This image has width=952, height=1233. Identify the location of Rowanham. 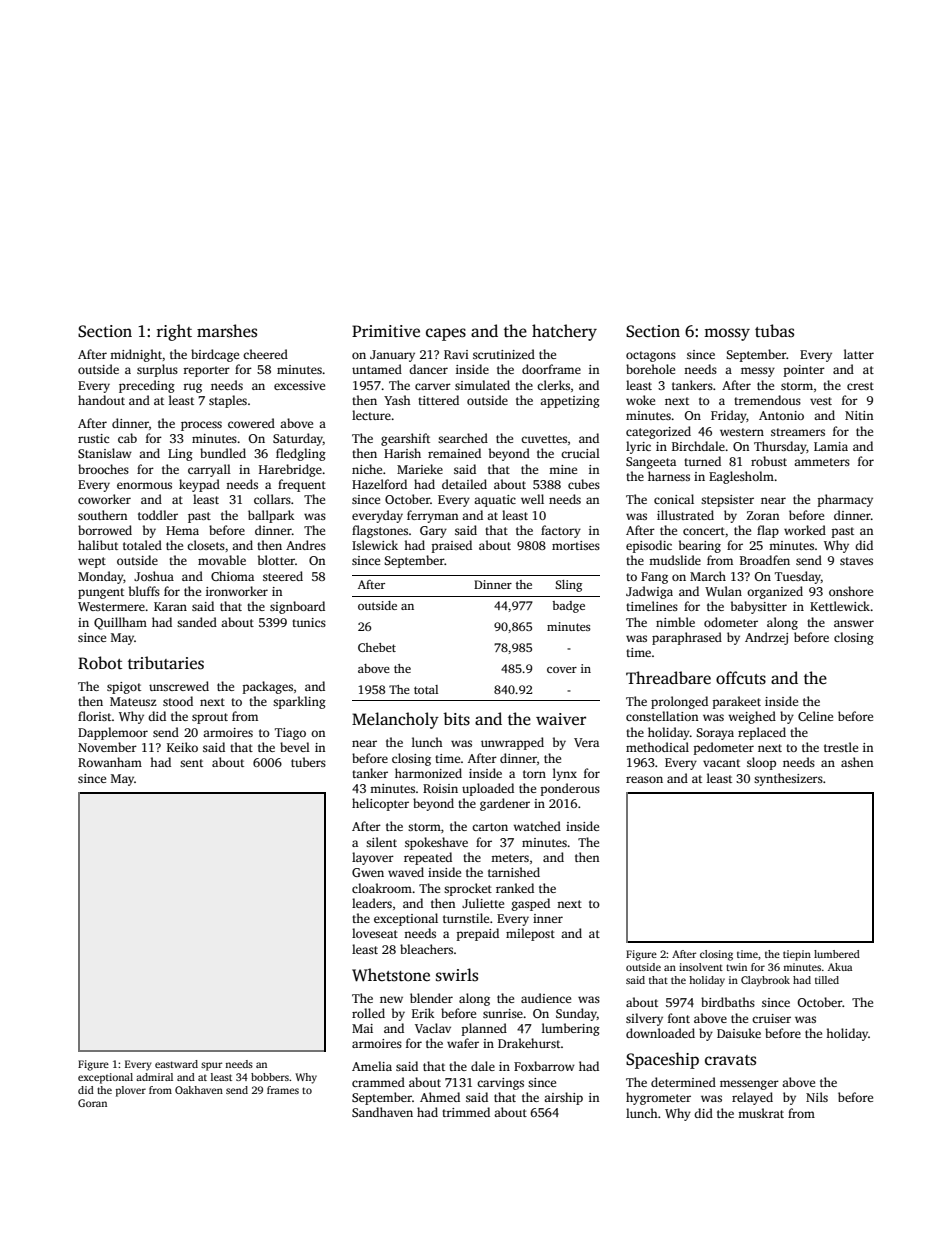
(110, 762).
